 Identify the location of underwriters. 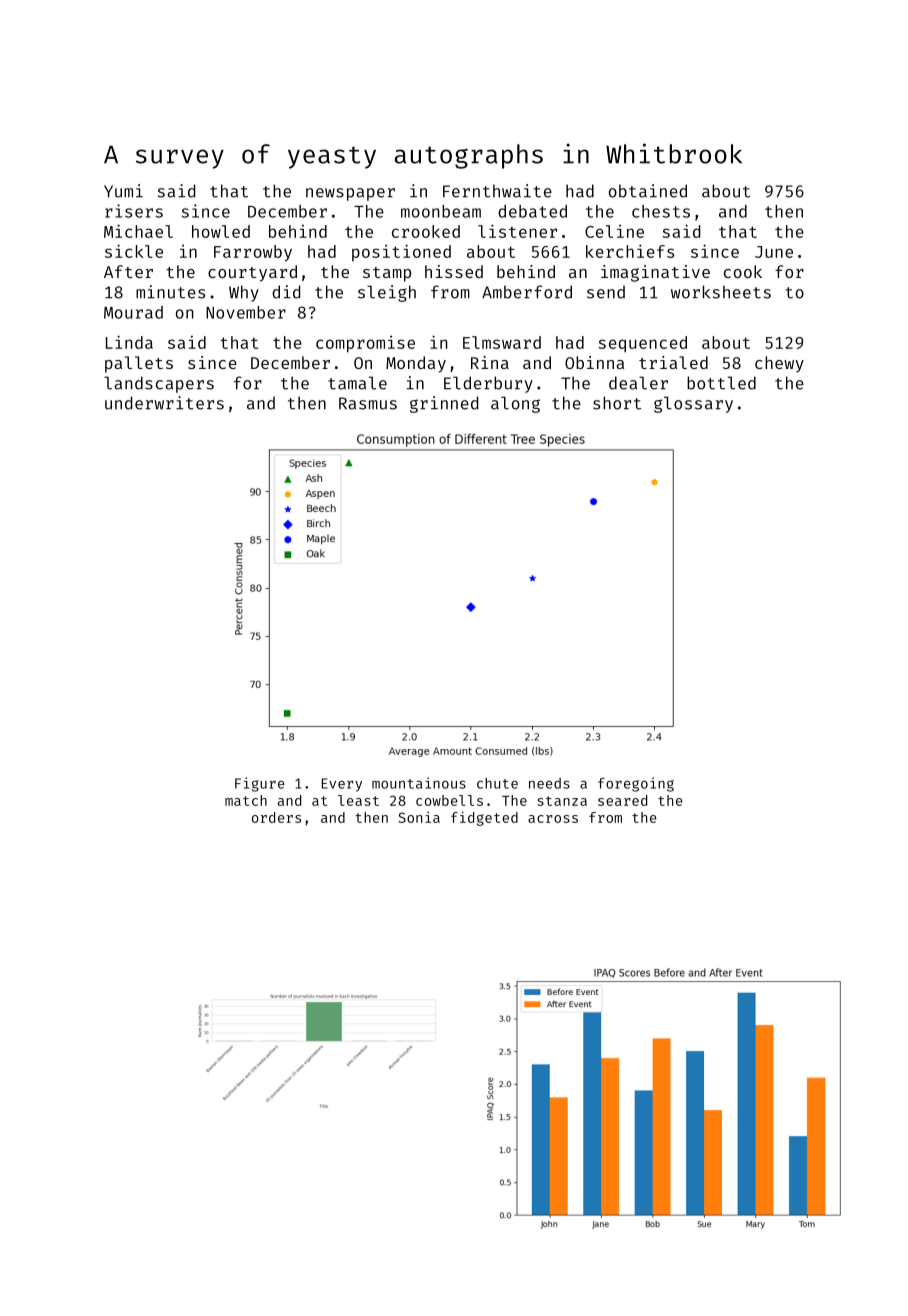
(164, 403).
